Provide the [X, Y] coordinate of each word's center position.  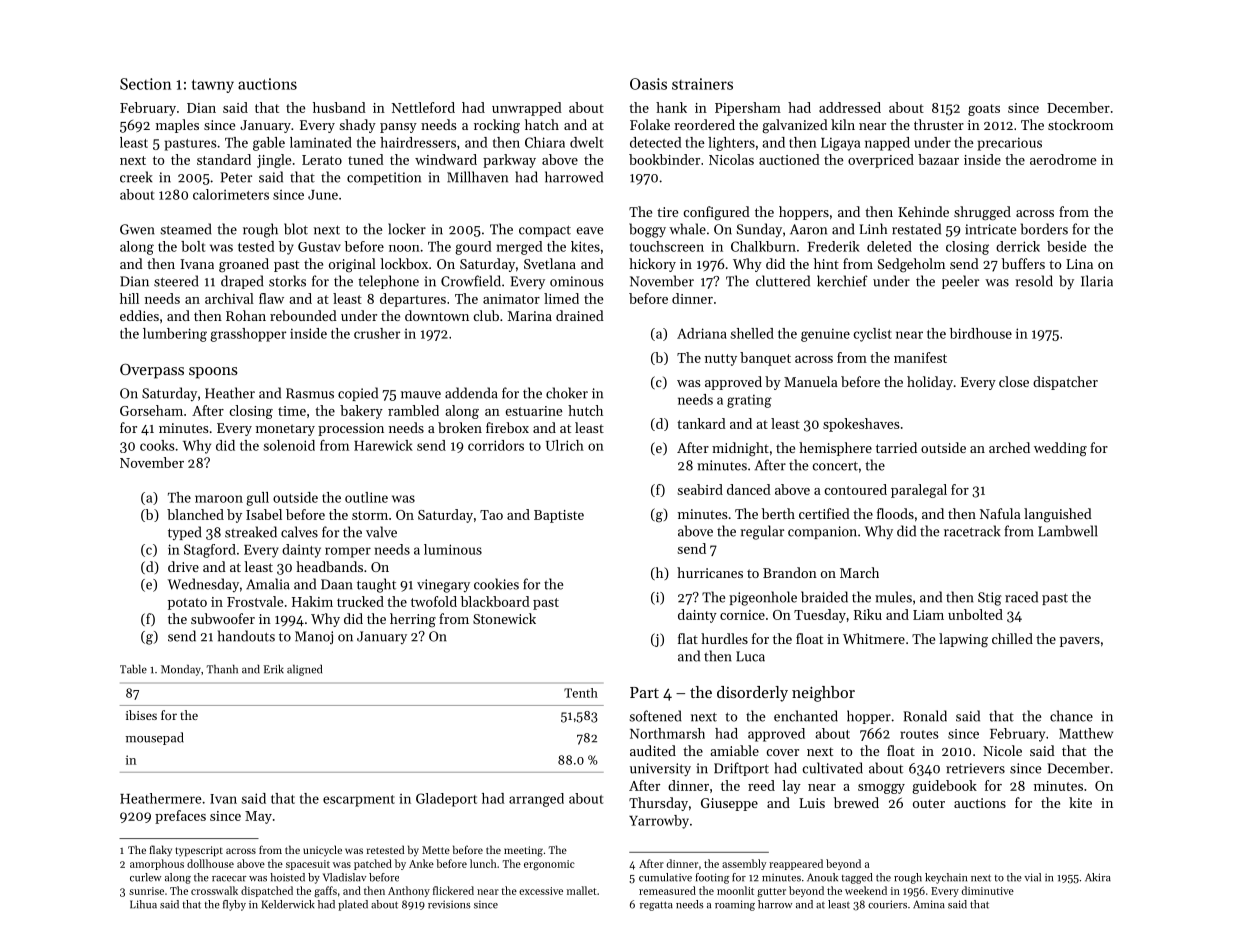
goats [984, 110]
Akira [1098, 877]
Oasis [648, 84]
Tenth [581, 693]
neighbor [823, 694]
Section [145, 84]
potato [187, 604]
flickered [453, 890]
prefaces [180, 817]
